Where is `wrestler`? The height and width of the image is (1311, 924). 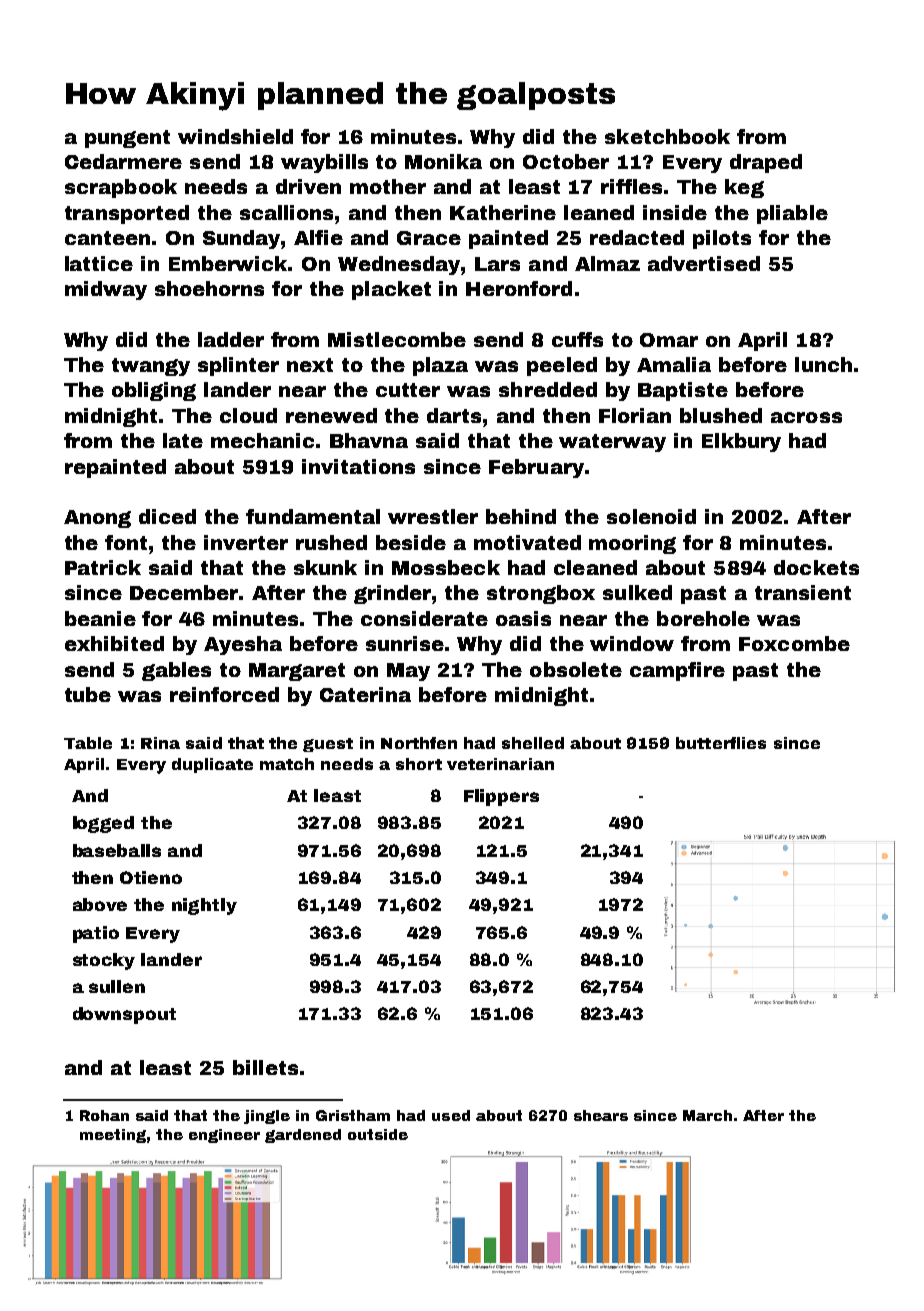 wrestler is located at coordinates (433, 516).
